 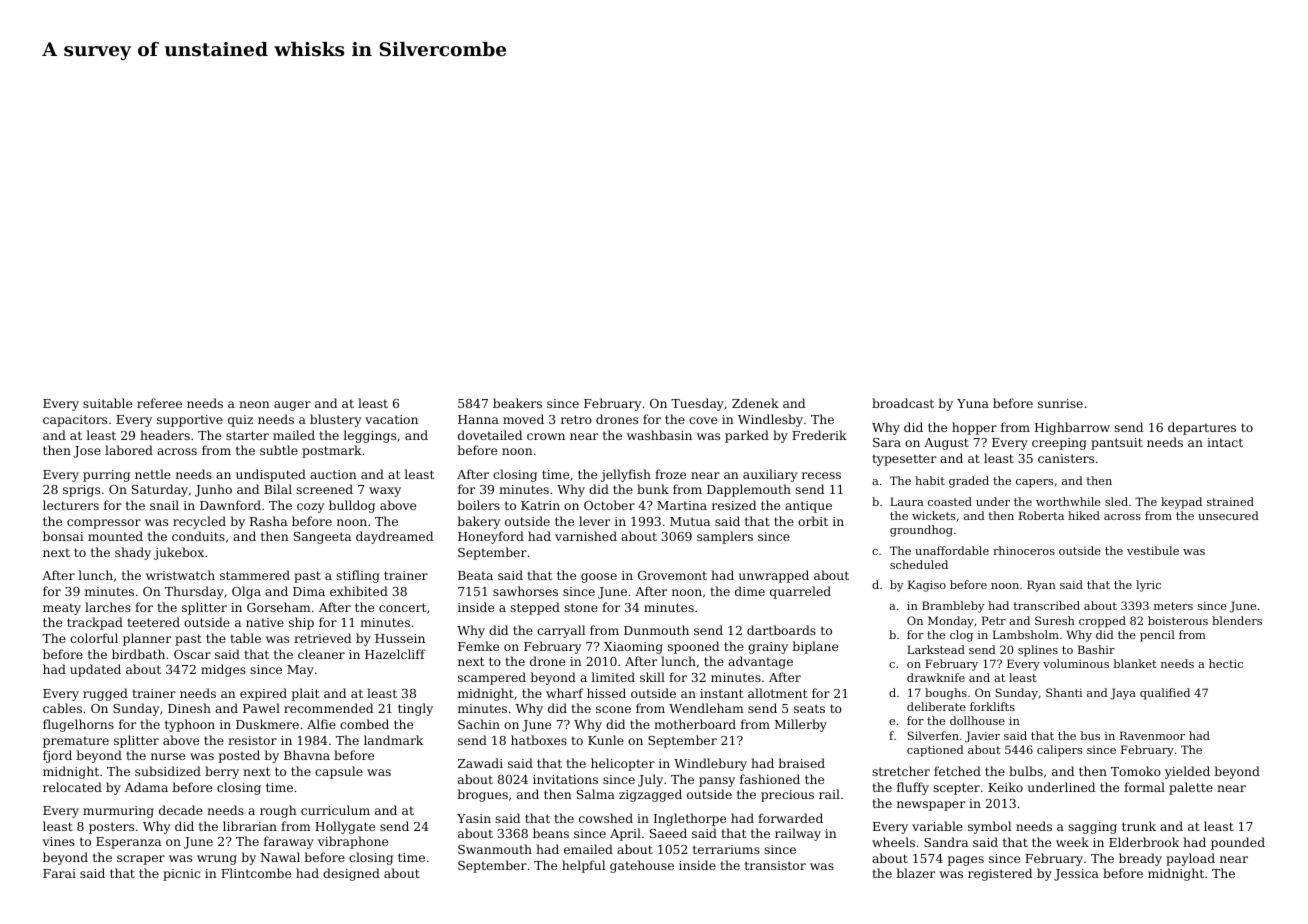 I want to click on larches, so click(x=108, y=607).
